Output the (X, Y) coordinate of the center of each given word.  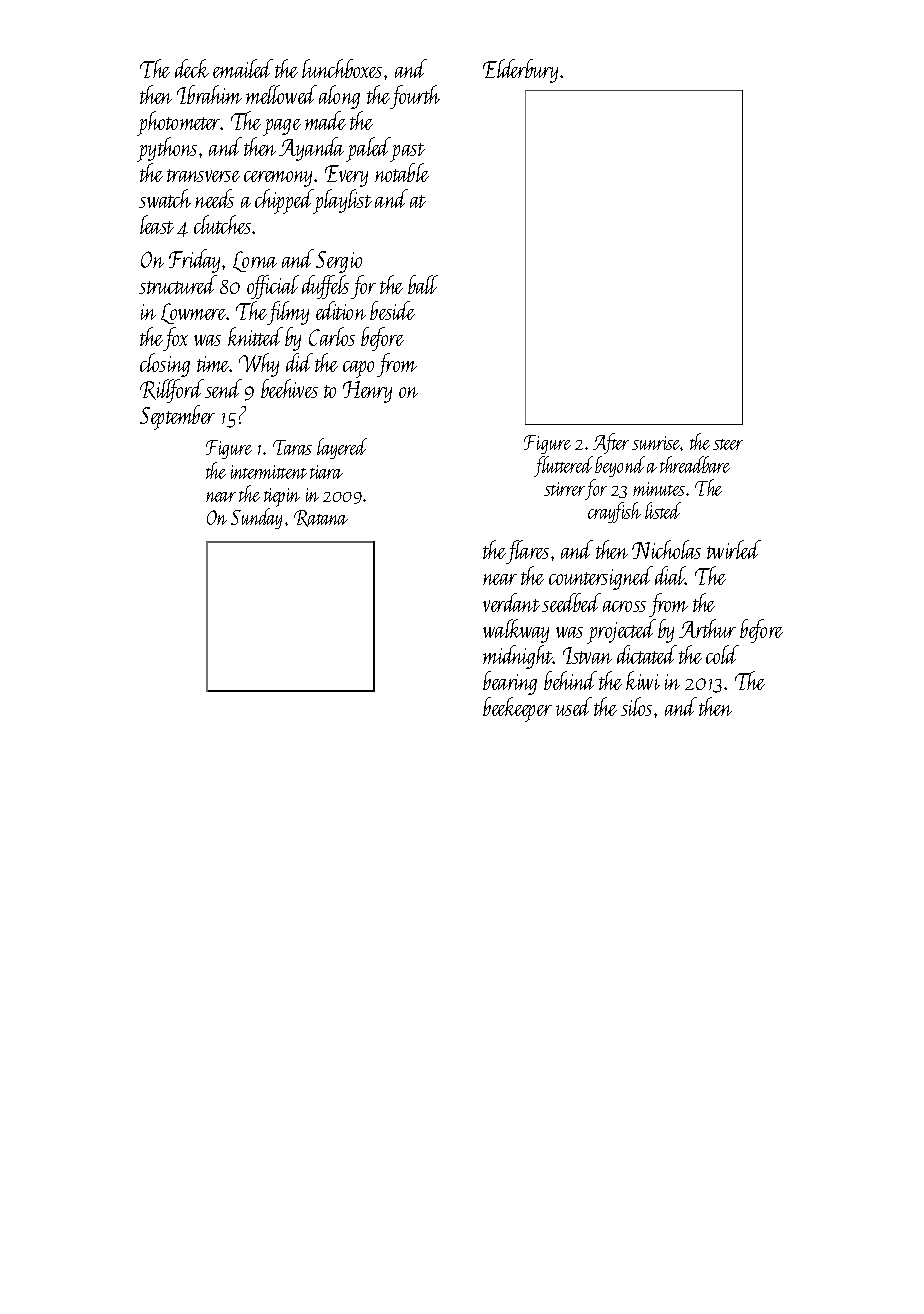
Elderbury (520, 71)
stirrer (564, 489)
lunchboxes (342, 68)
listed (663, 510)
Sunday (256, 518)
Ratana (321, 518)
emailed (243, 68)
